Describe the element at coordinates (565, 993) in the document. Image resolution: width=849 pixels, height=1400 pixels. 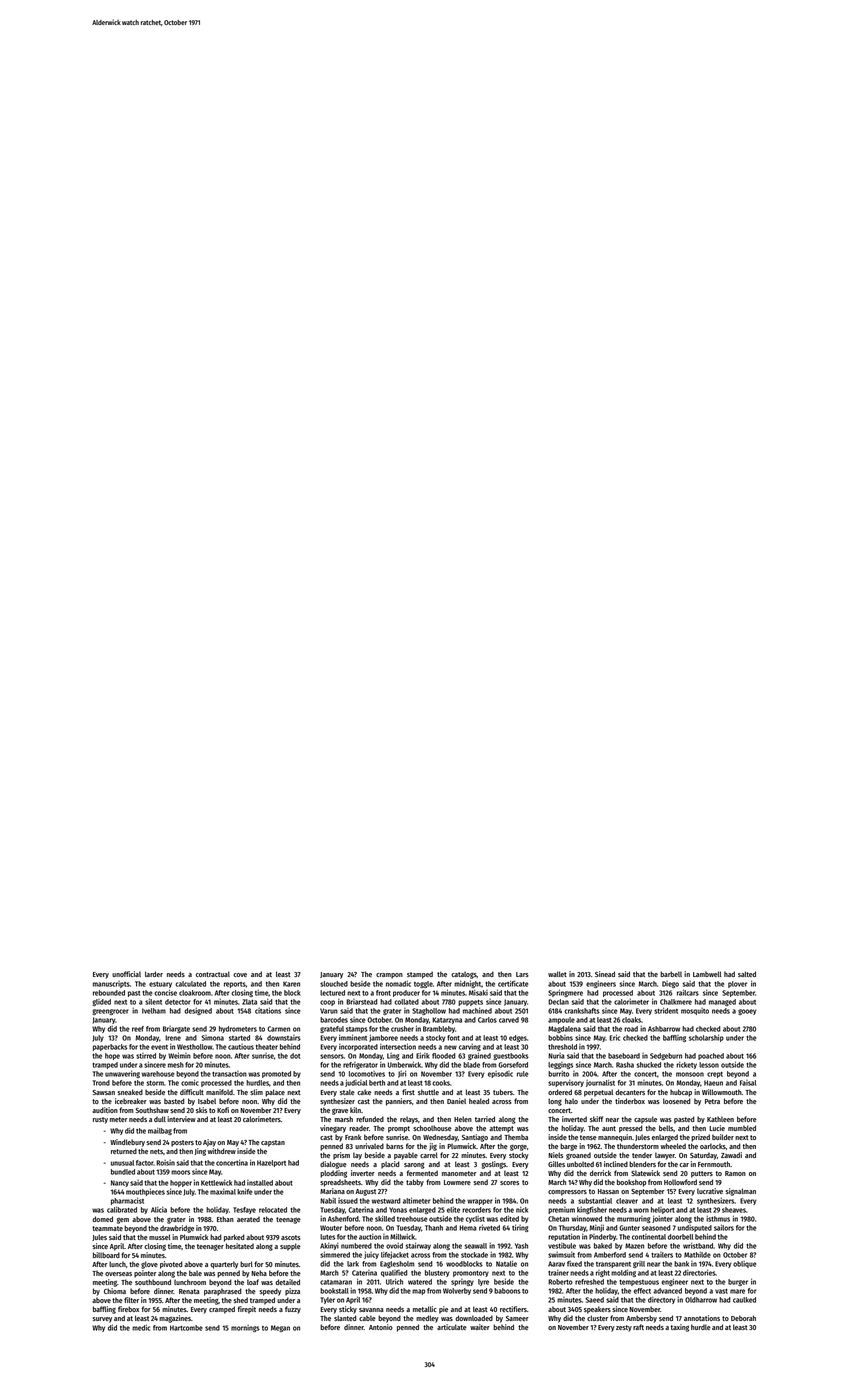
I see `Springmere` at that location.
